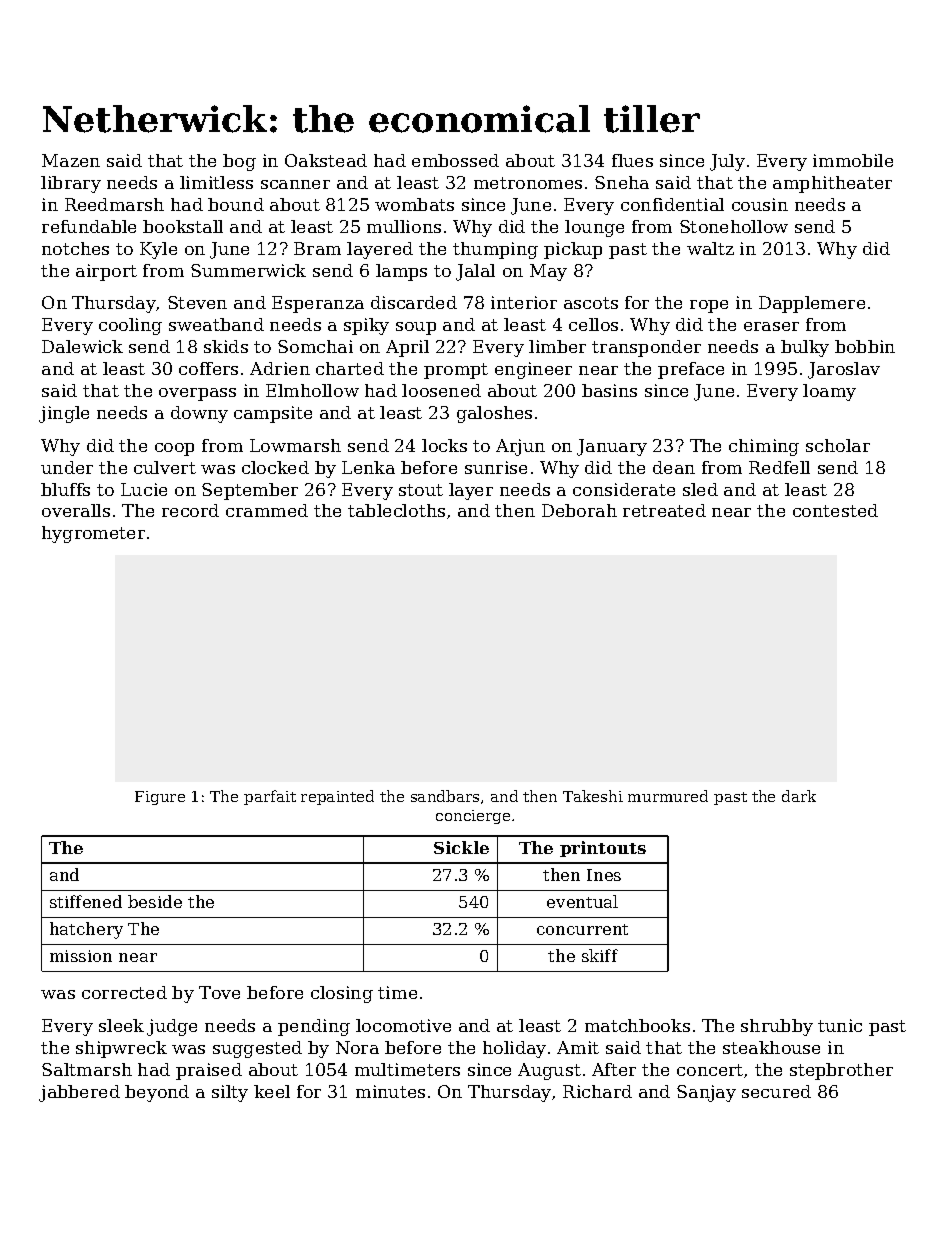 Image resolution: width=952 pixels, height=1233 pixels. What do you see at coordinates (578, 1047) in the screenshot?
I see `Amit` at bounding box center [578, 1047].
